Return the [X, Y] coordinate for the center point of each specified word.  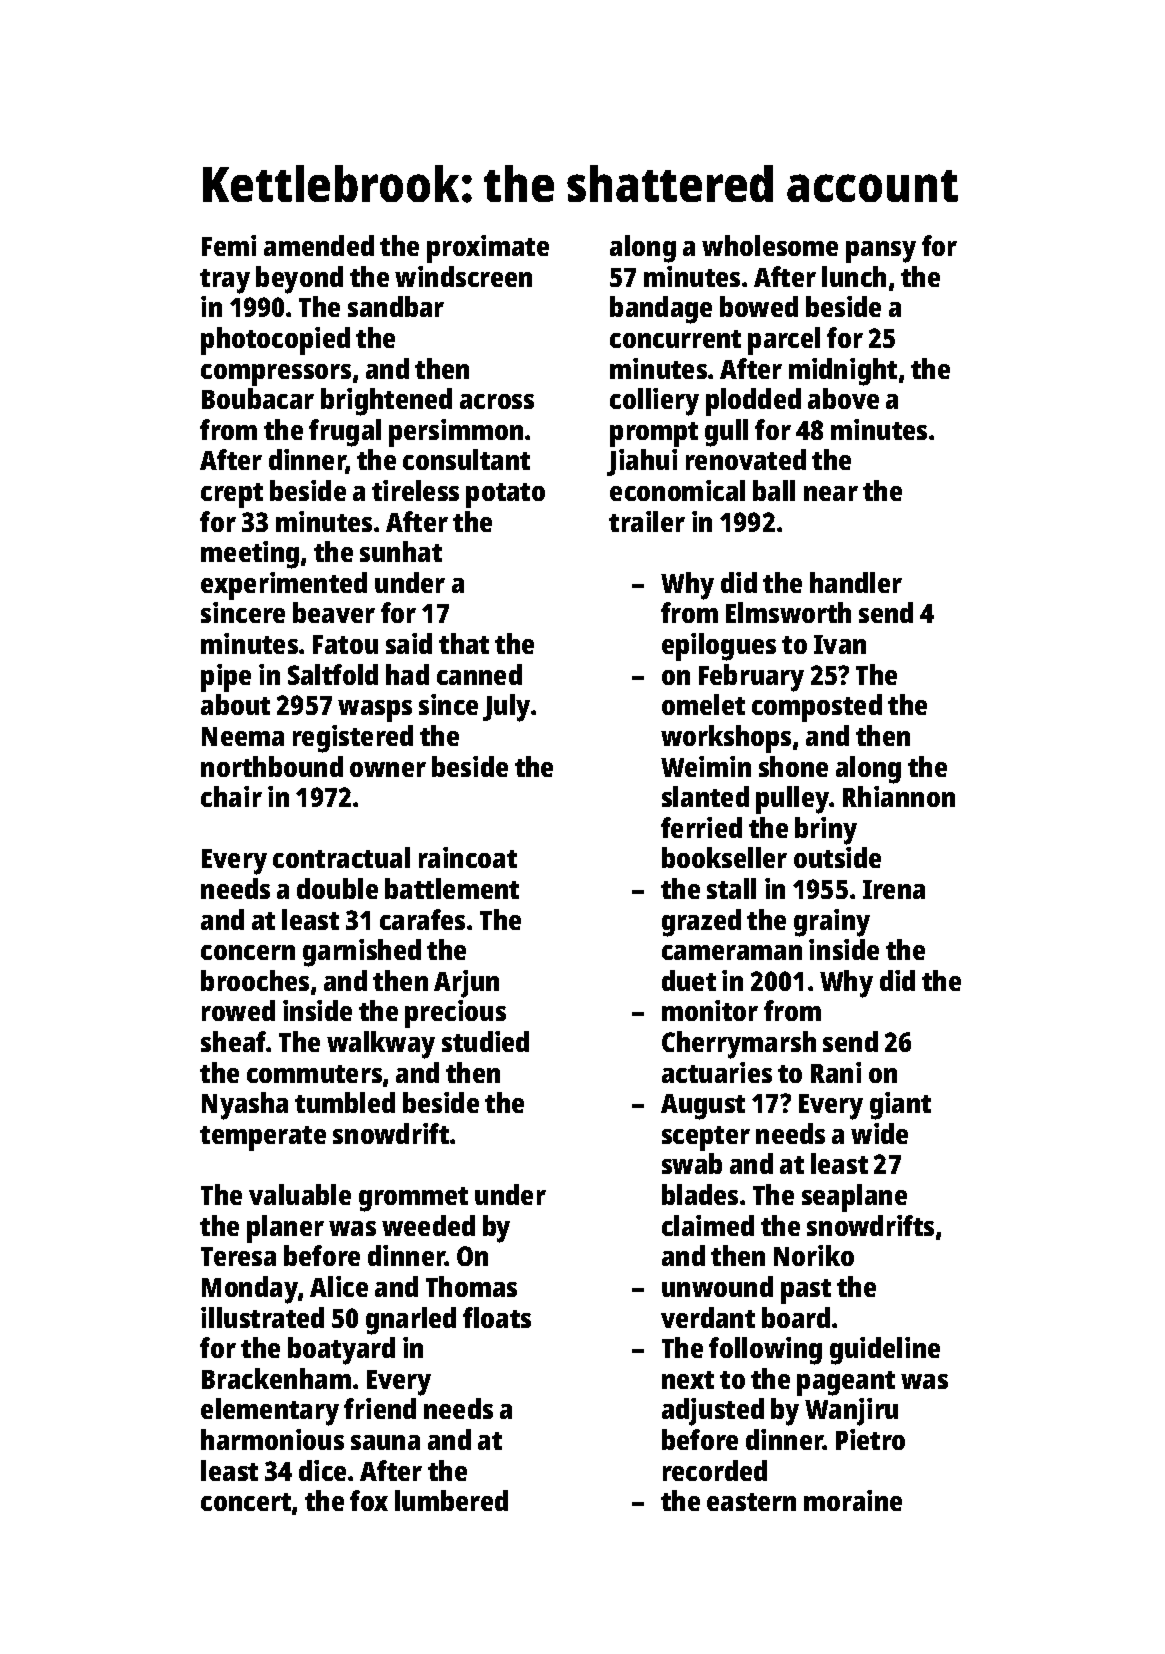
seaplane [854, 1198]
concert [246, 1502]
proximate [488, 249]
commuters [314, 1074]
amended [319, 245]
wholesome [770, 245]
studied [485, 1041]
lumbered [451, 1500]
